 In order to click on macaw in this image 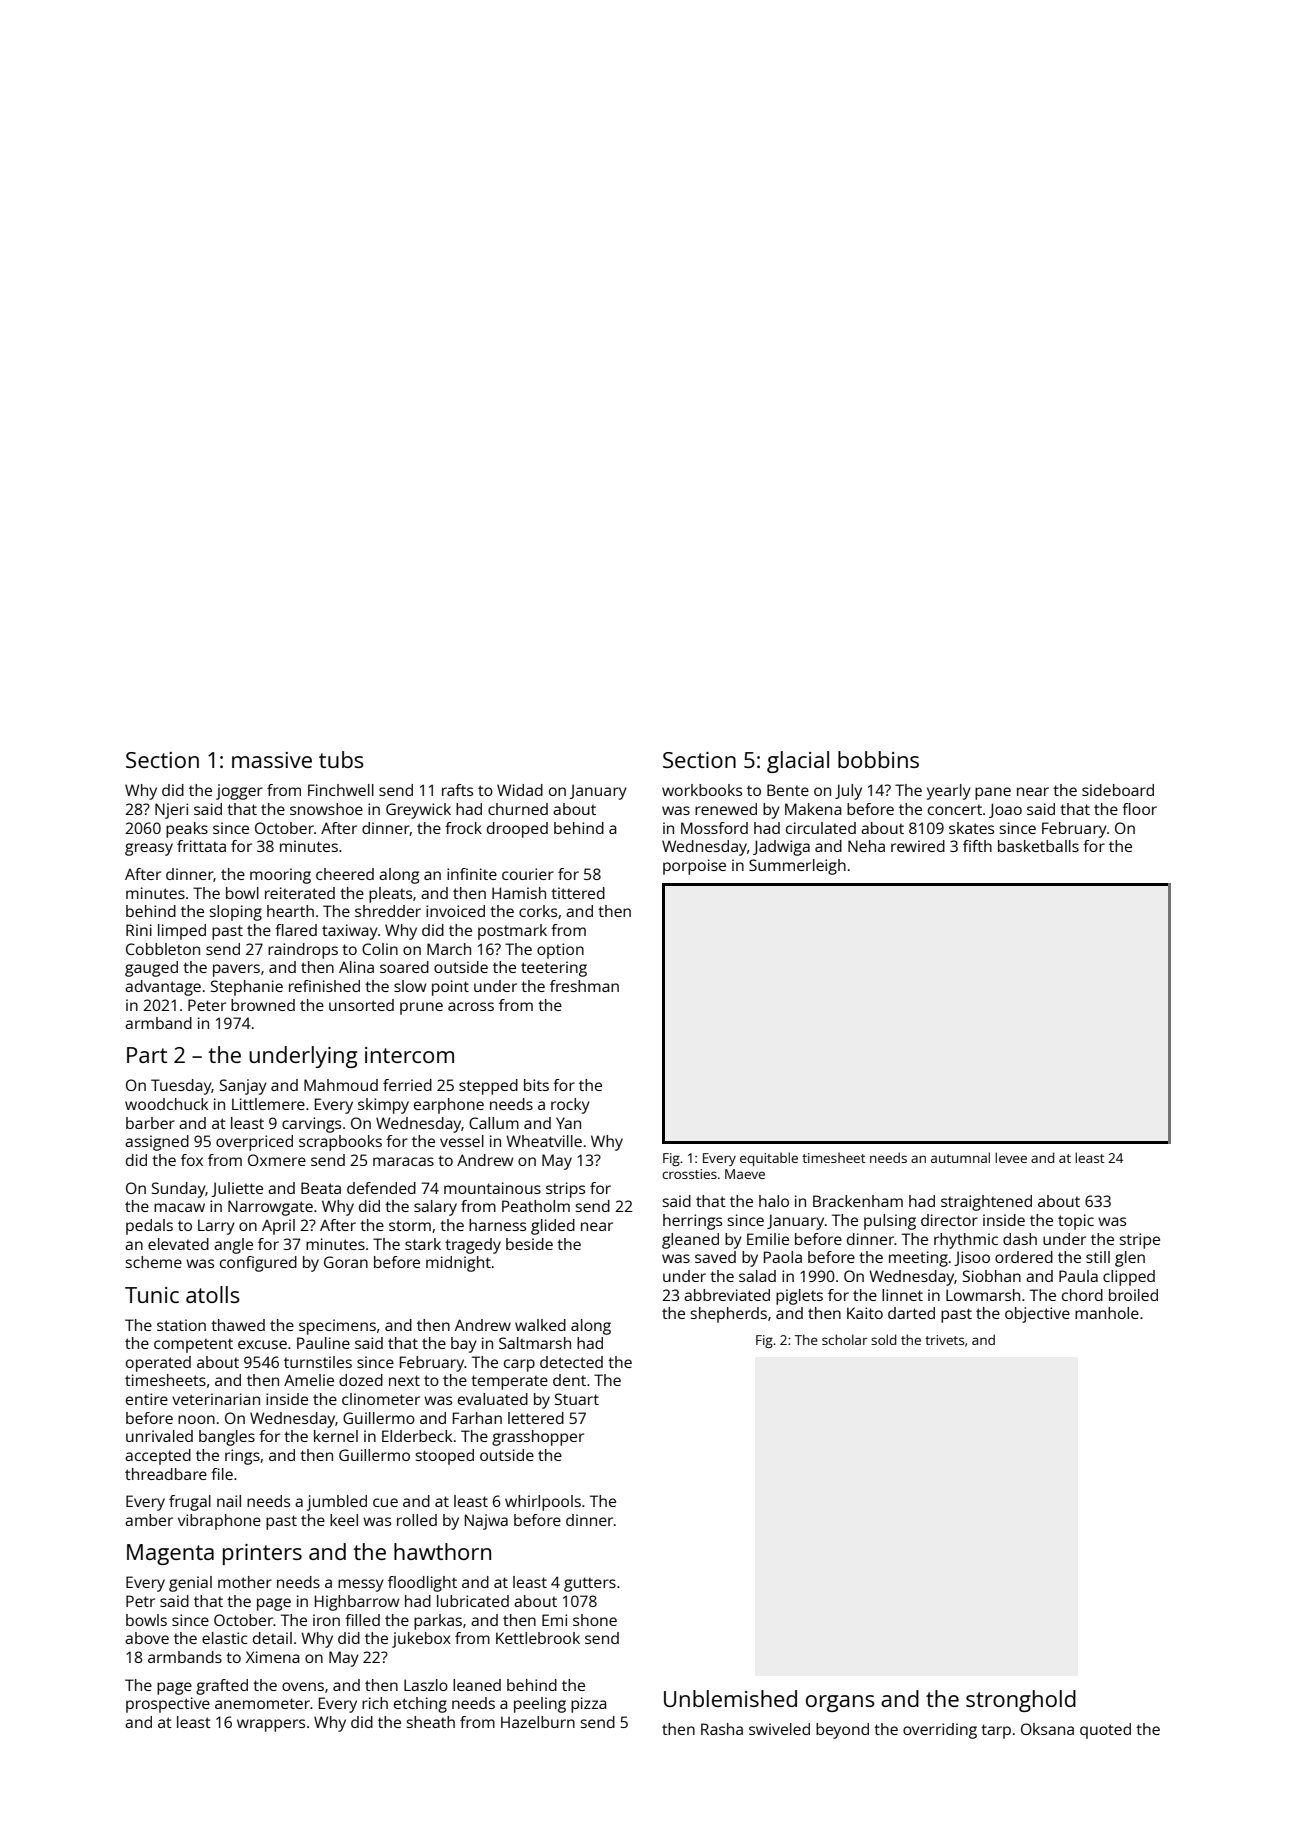, I will do `click(179, 1207)`.
